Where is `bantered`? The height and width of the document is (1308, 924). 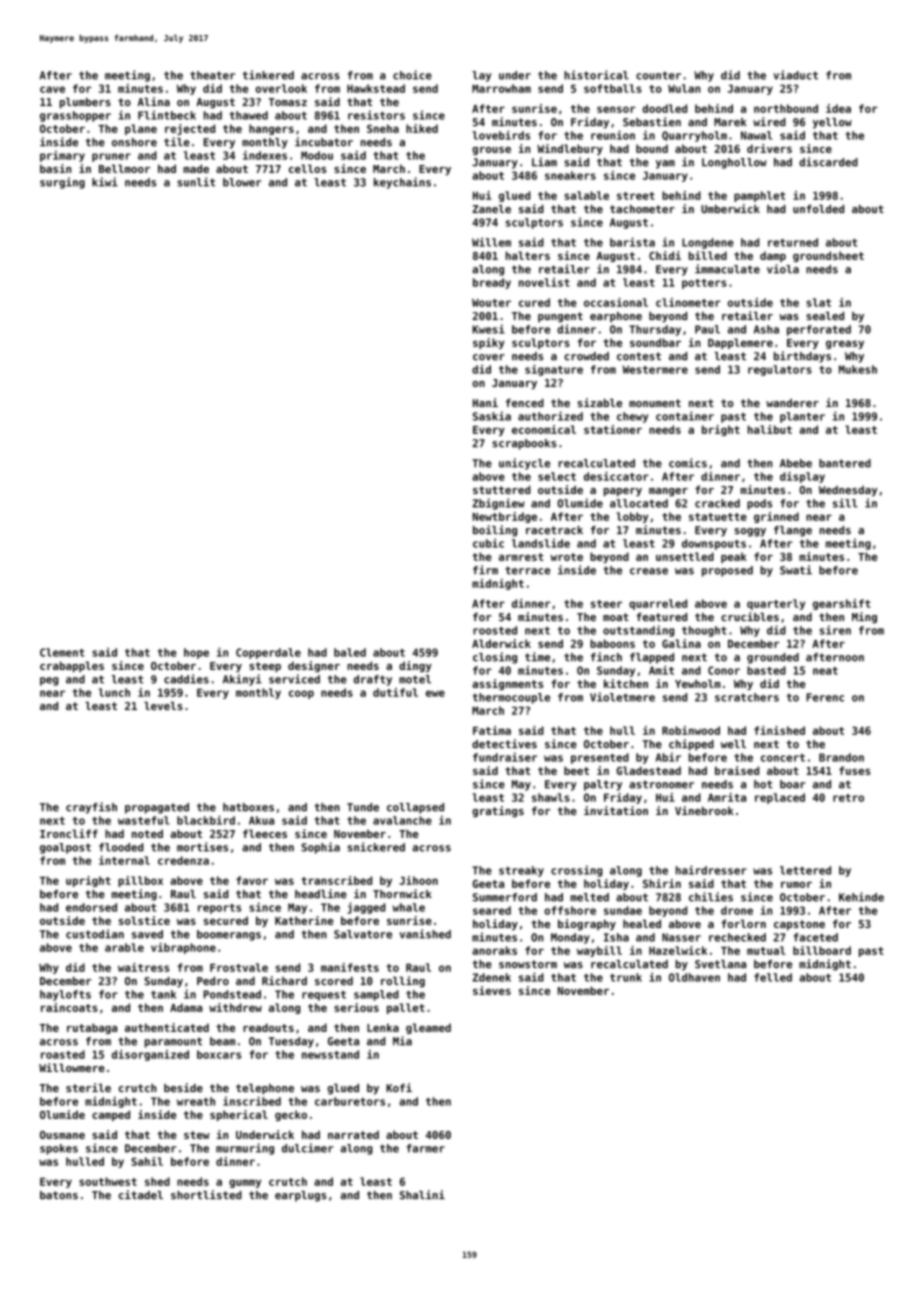 bantered is located at coordinates (845, 463).
